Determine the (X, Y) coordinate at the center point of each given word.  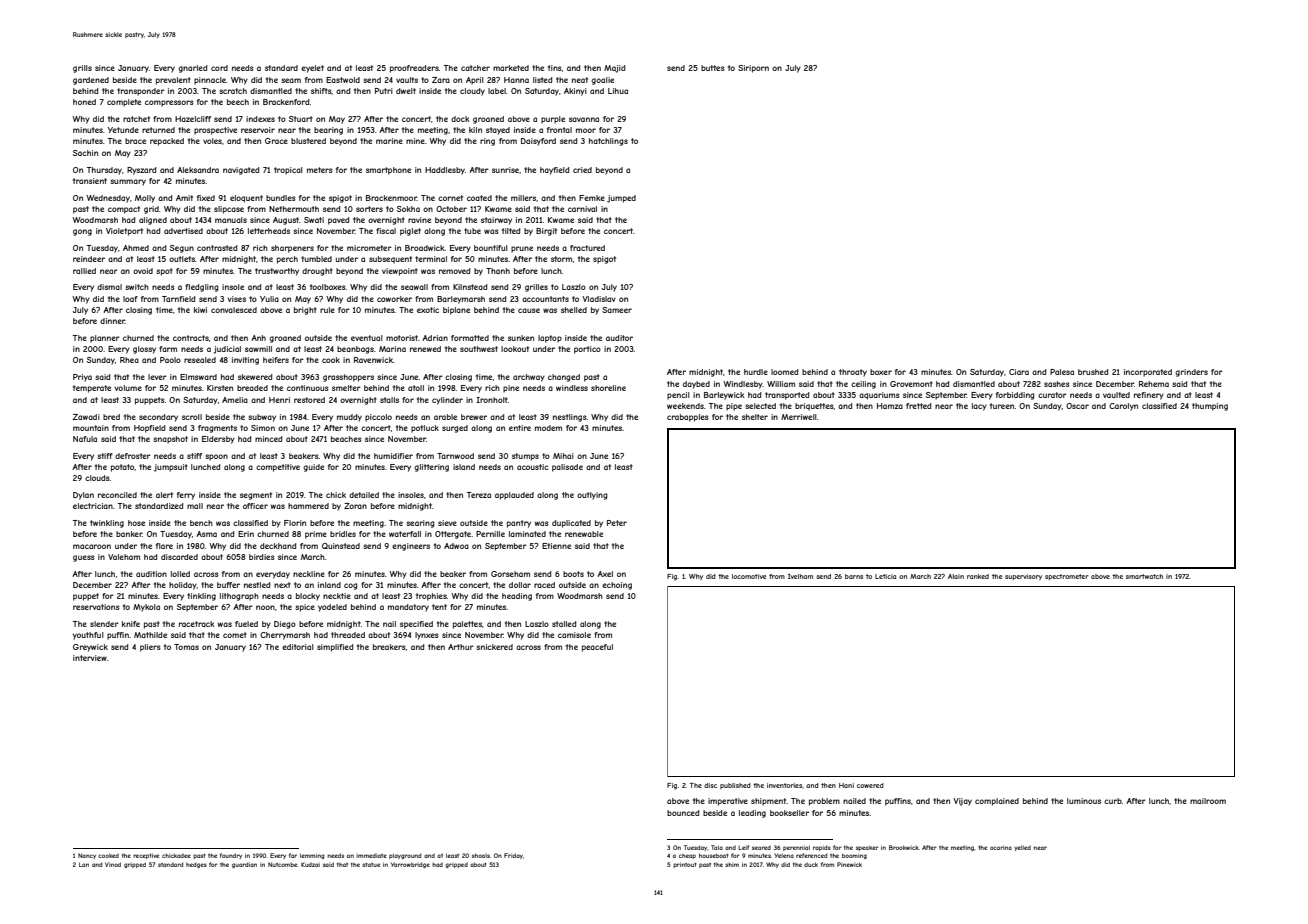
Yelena (784, 855)
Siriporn (753, 69)
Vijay (962, 802)
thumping (1210, 407)
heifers (276, 360)
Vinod (113, 864)
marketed (511, 68)
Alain (956, 576)
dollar (520, 585)
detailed (364, 495)
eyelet (312, 69)
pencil (678, 396)
